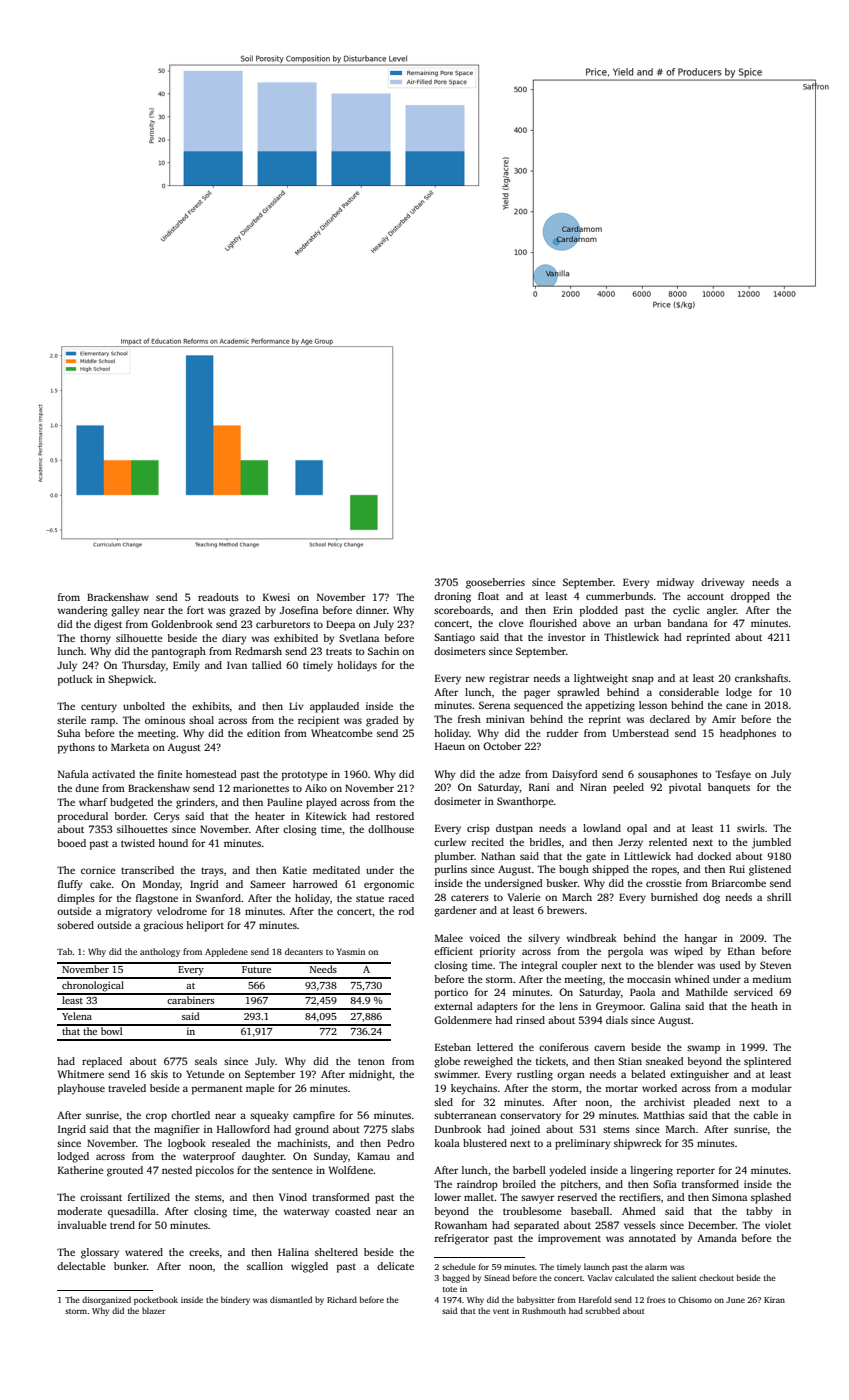  What do you see at coordinates (125, 611) in the screenshot?
I see `galley` at bounding box center [125, 611].
